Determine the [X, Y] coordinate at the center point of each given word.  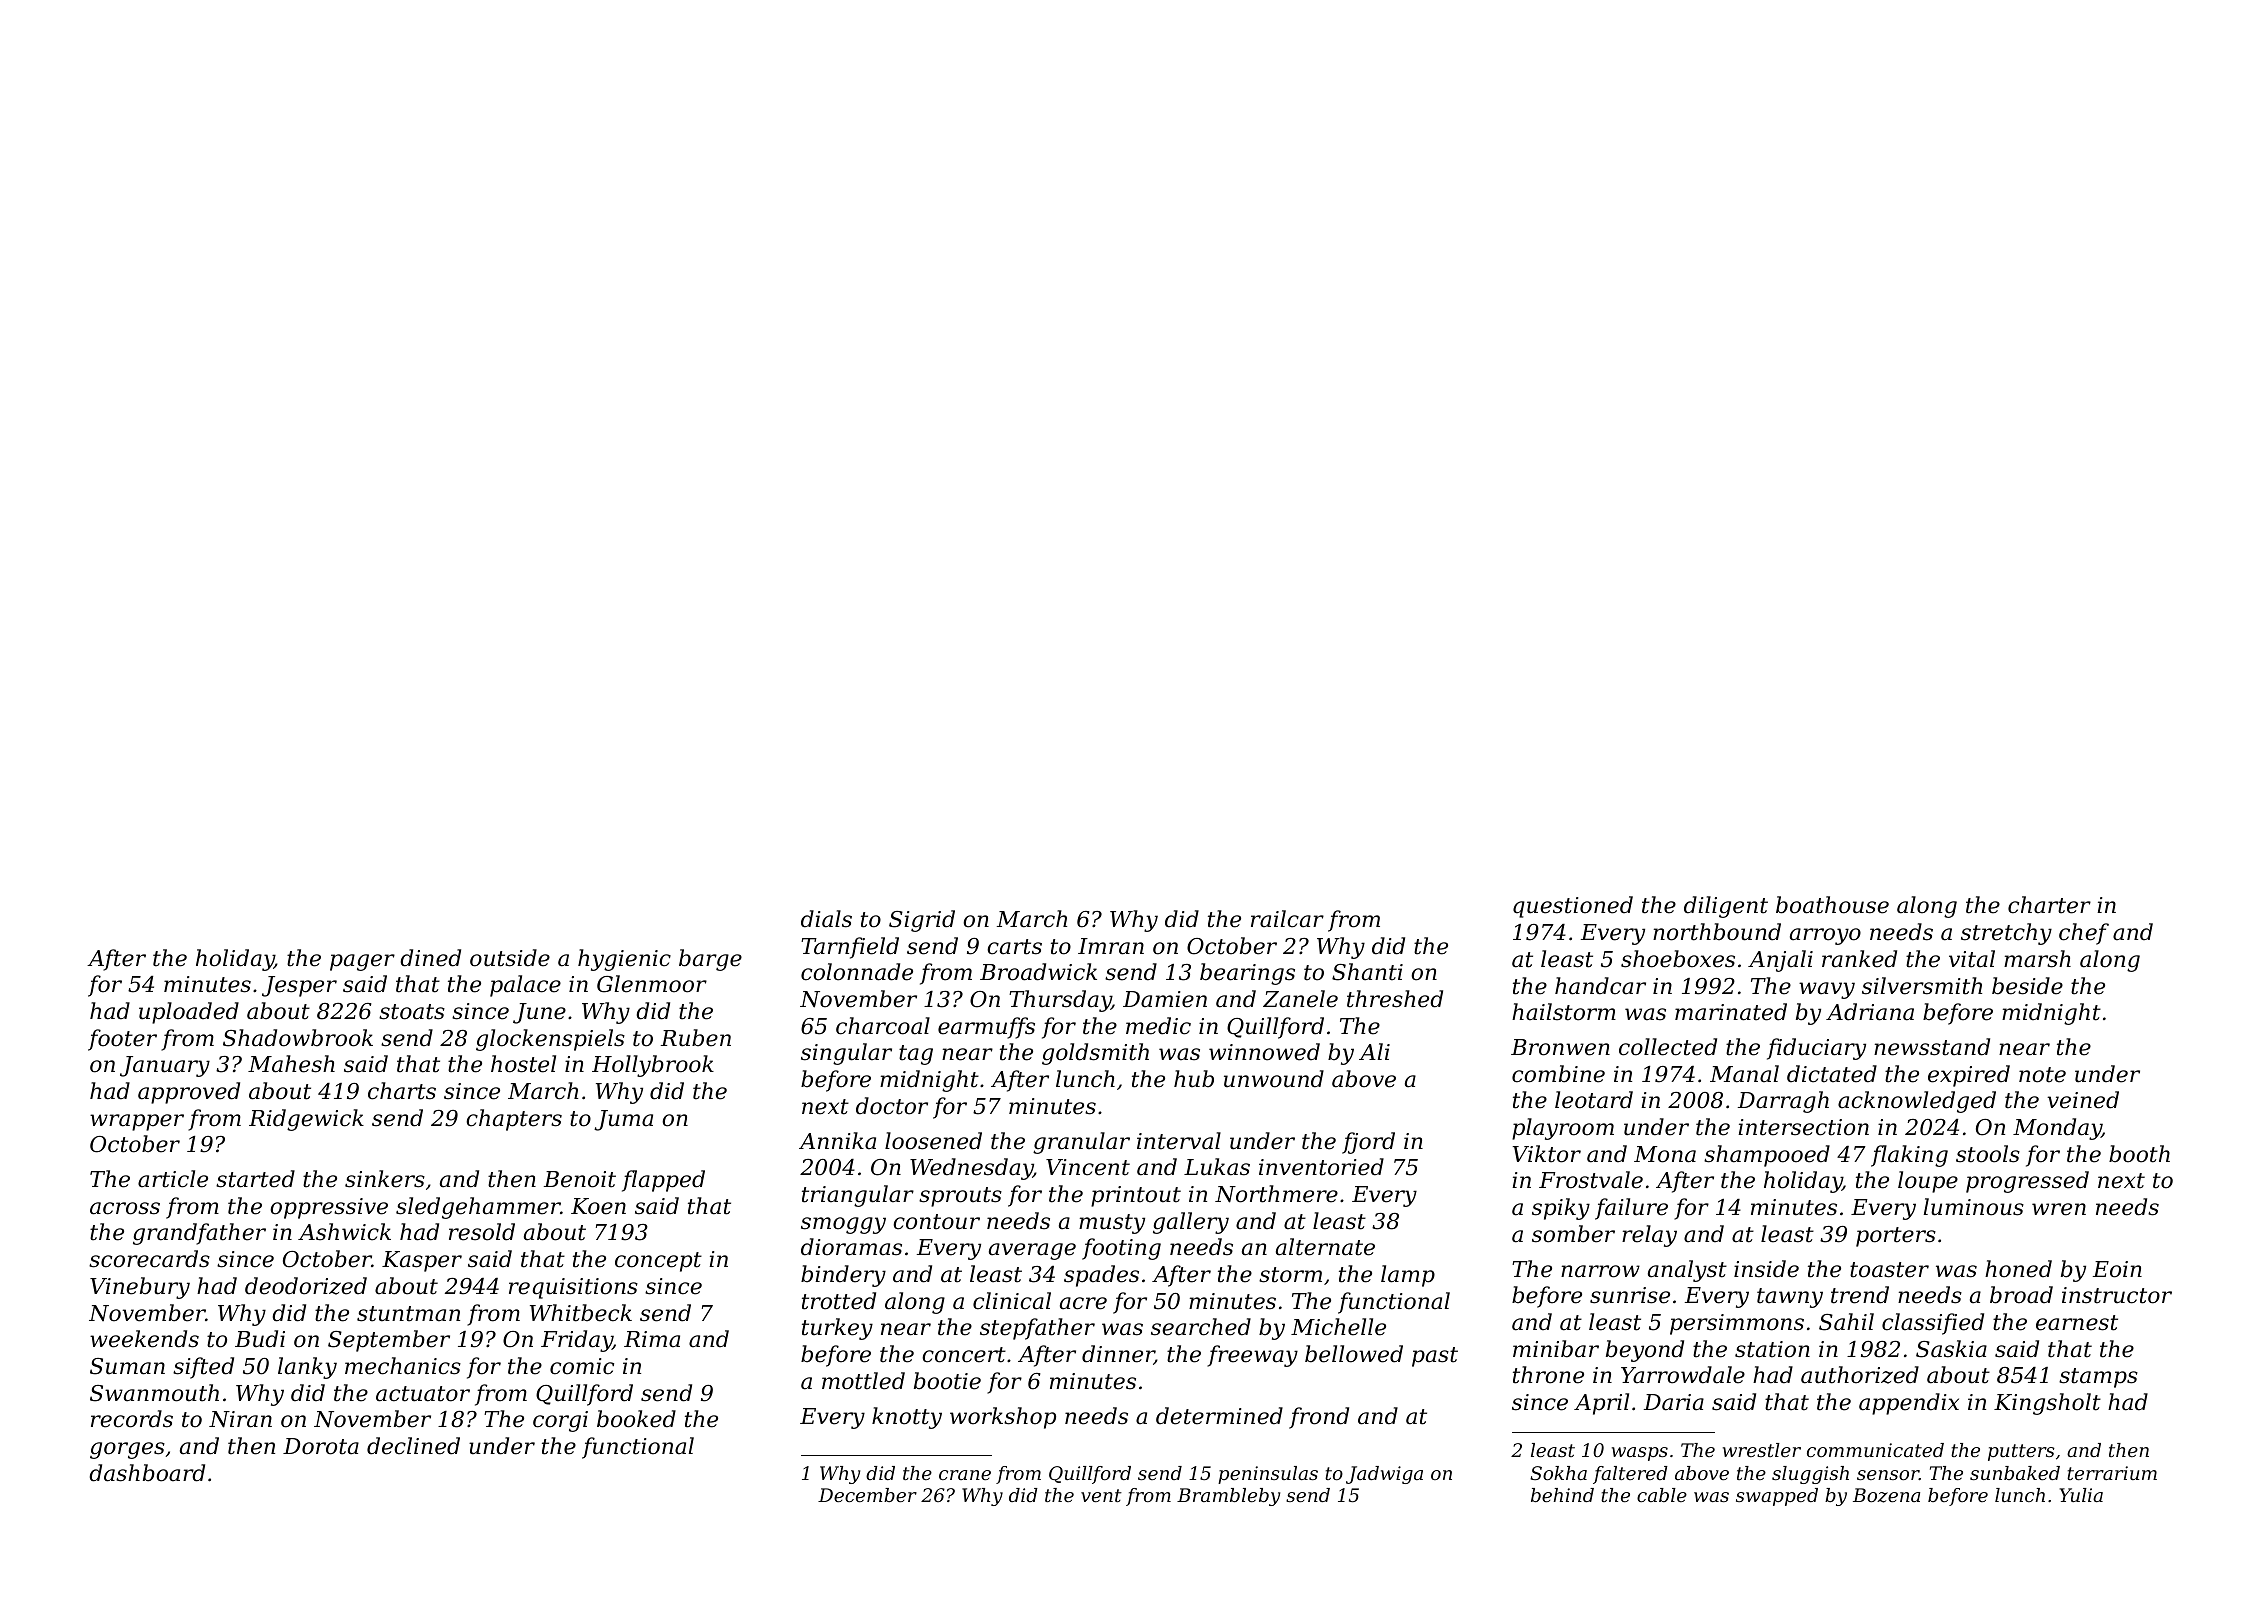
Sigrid [922, 921]
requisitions [573, 1288]
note [2042, 1075]
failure [1631, 1209]
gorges [127, 1450]
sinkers [385, 1179]
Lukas [1217, 1167]
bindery [843, 1276]
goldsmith [1095, 1054]
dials [826, 919]
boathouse [1832, 905]
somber [1573, 1234]
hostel [523, 1064]
